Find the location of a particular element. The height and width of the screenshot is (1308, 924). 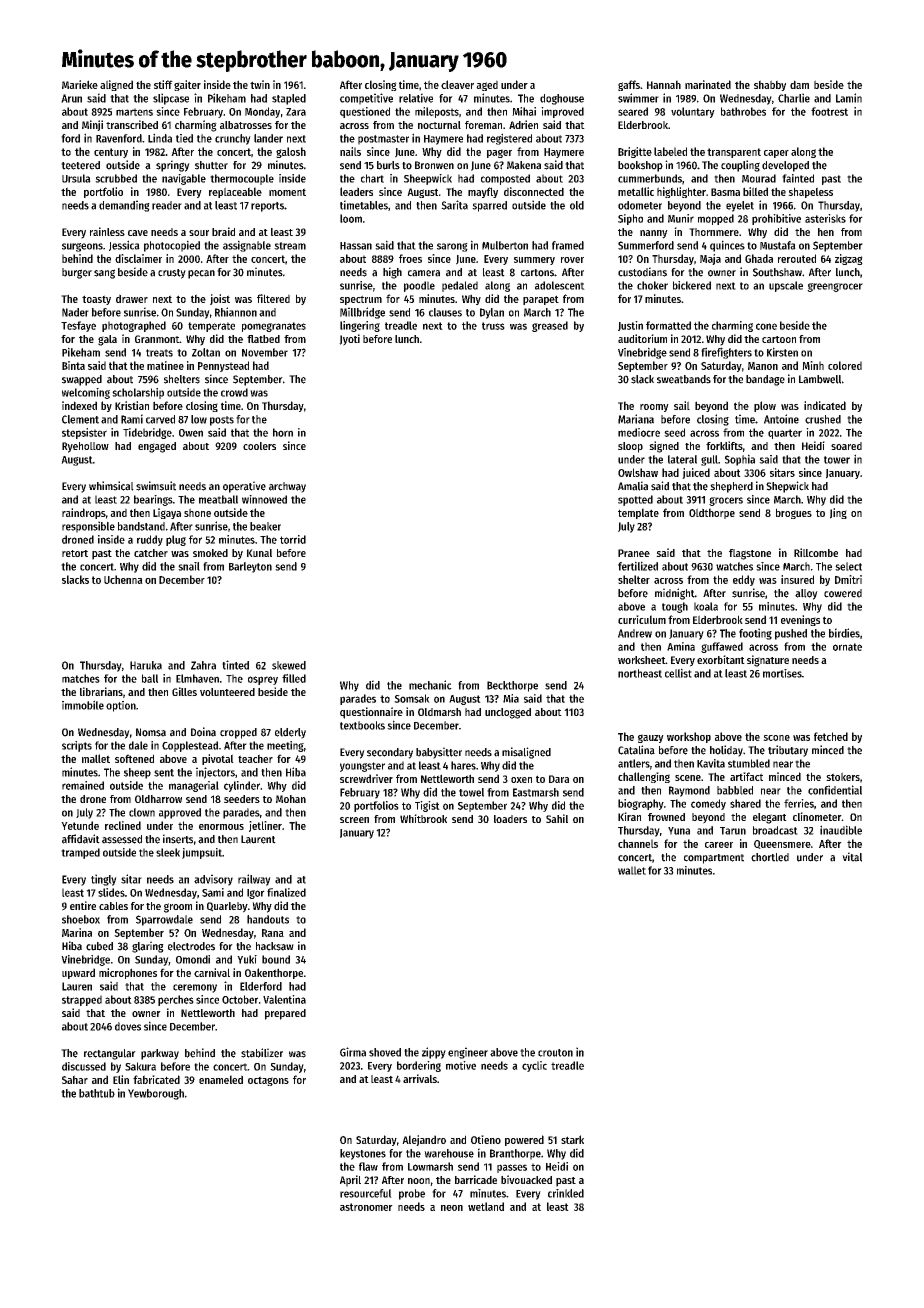

Yewborough is located at coordinates (156, 1094).
